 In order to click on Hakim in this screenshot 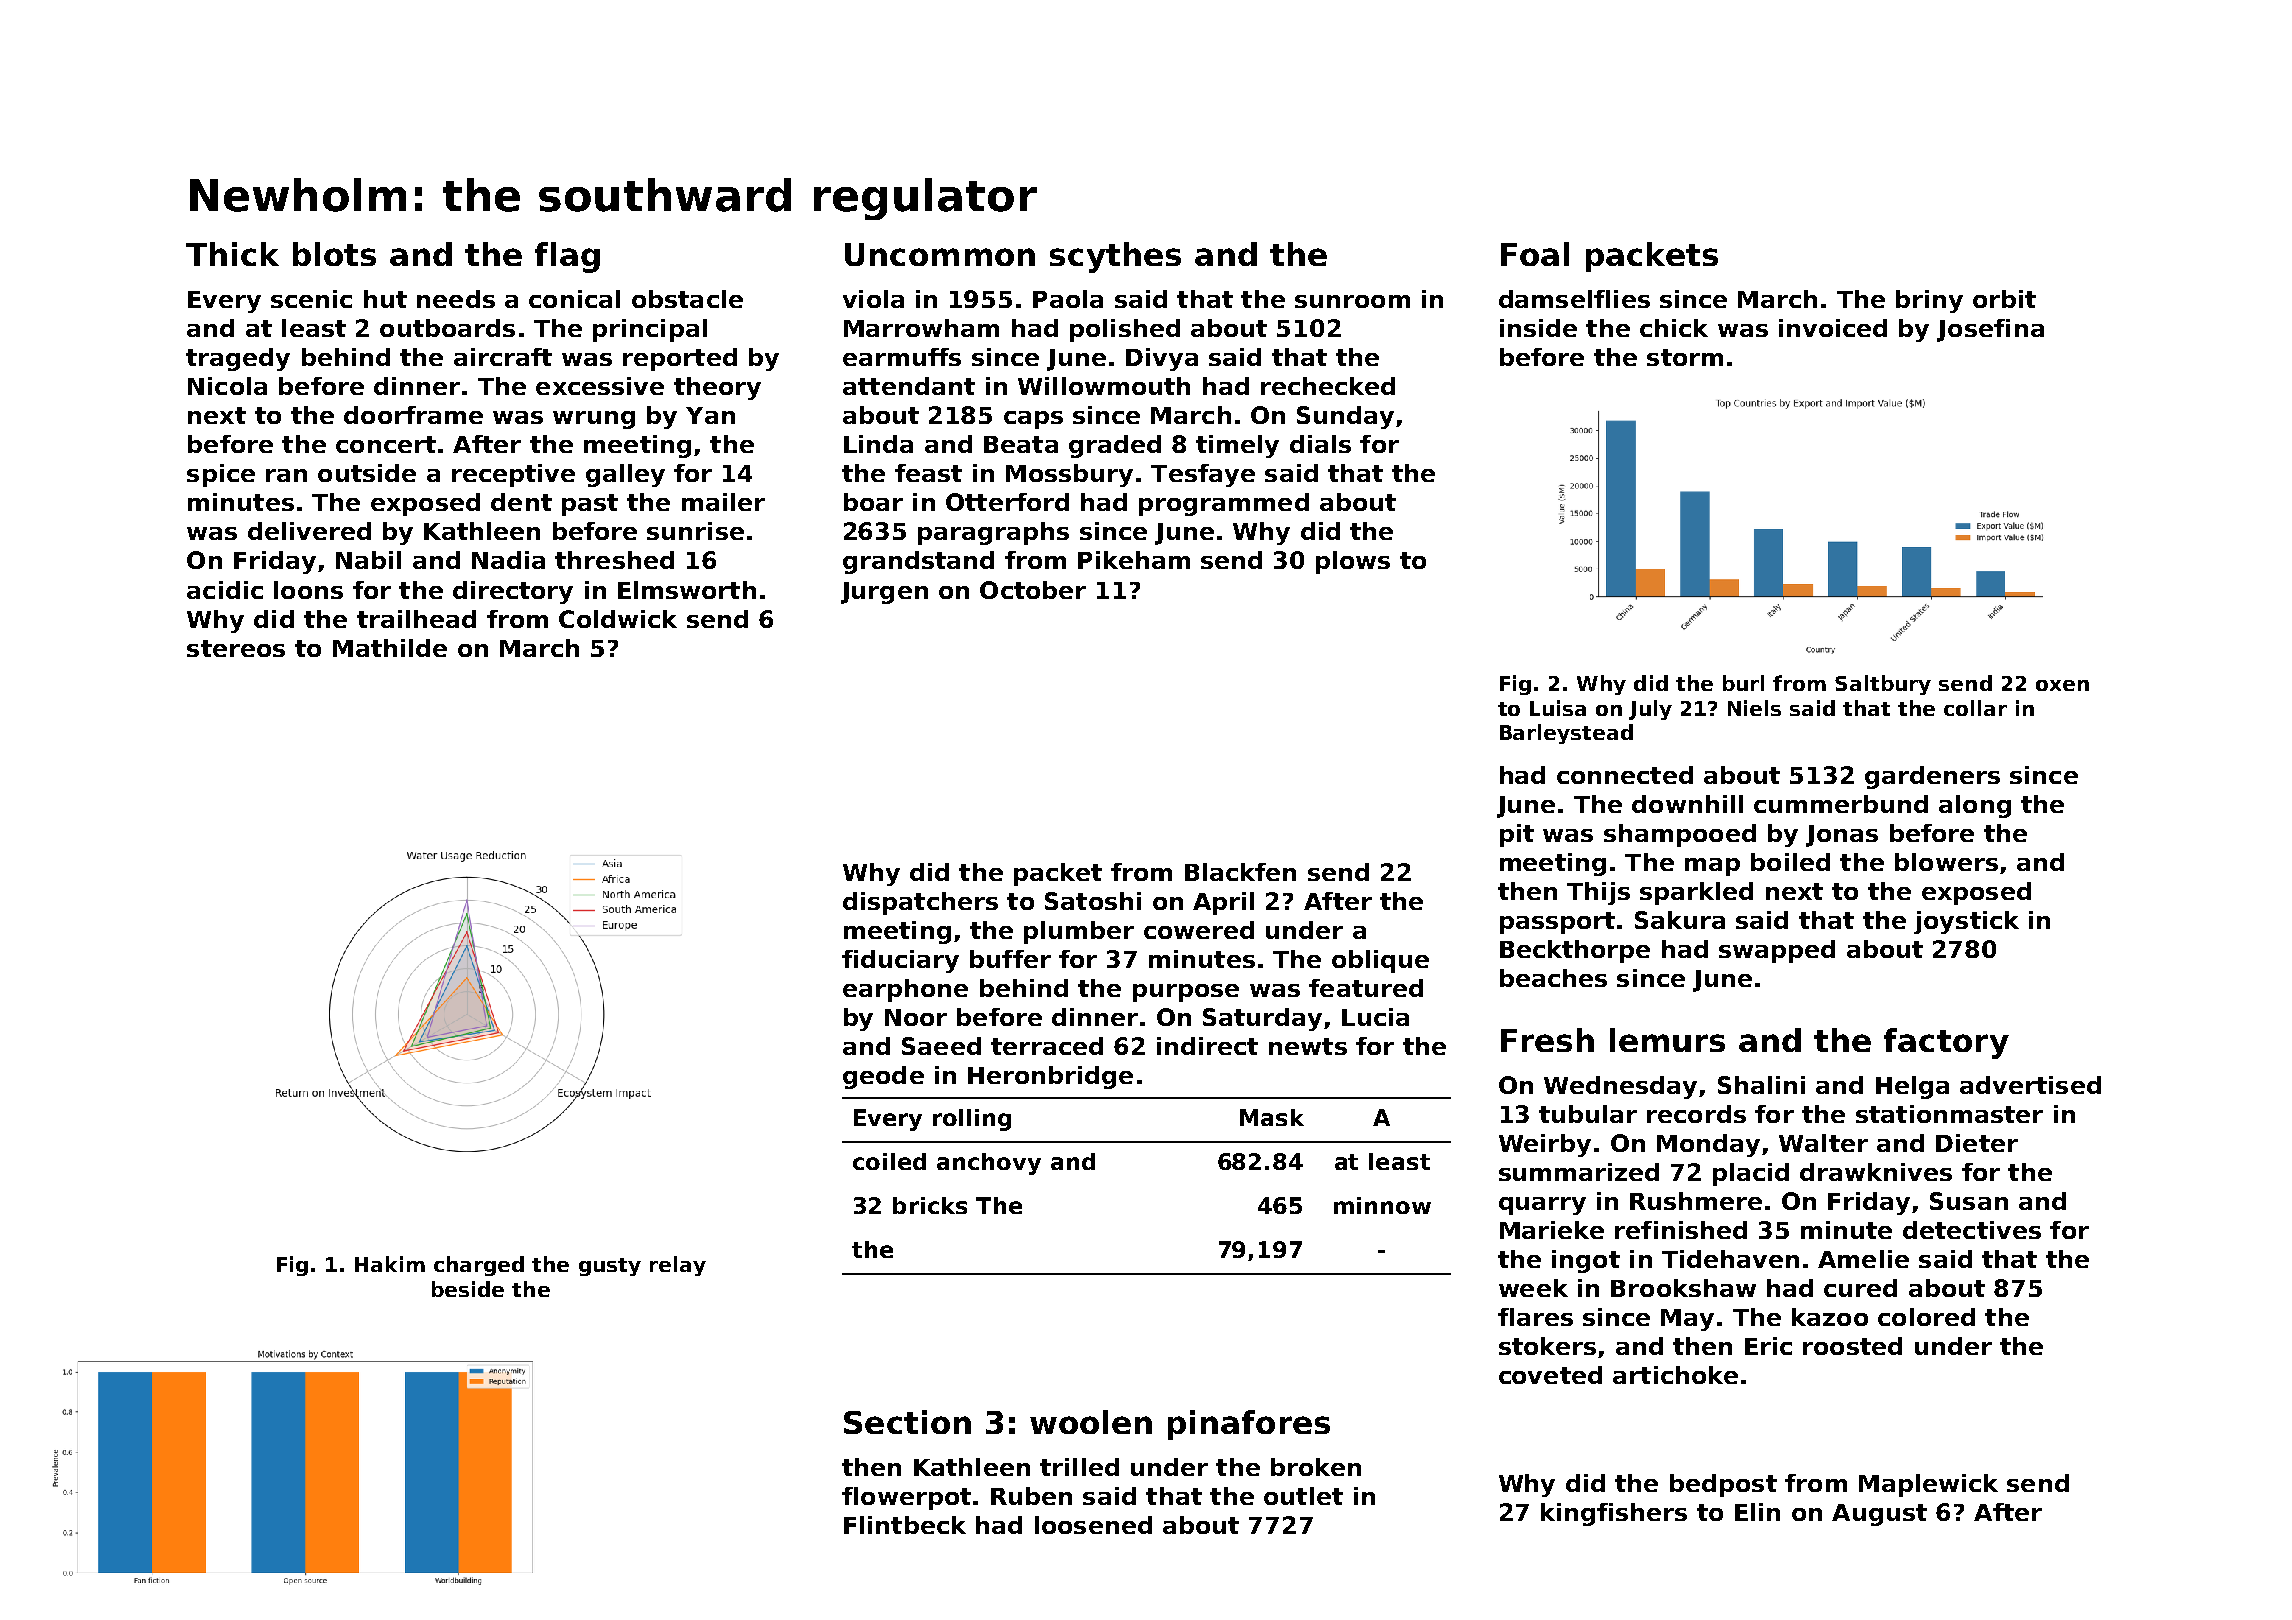, I will do `click(390, 1264)`.
